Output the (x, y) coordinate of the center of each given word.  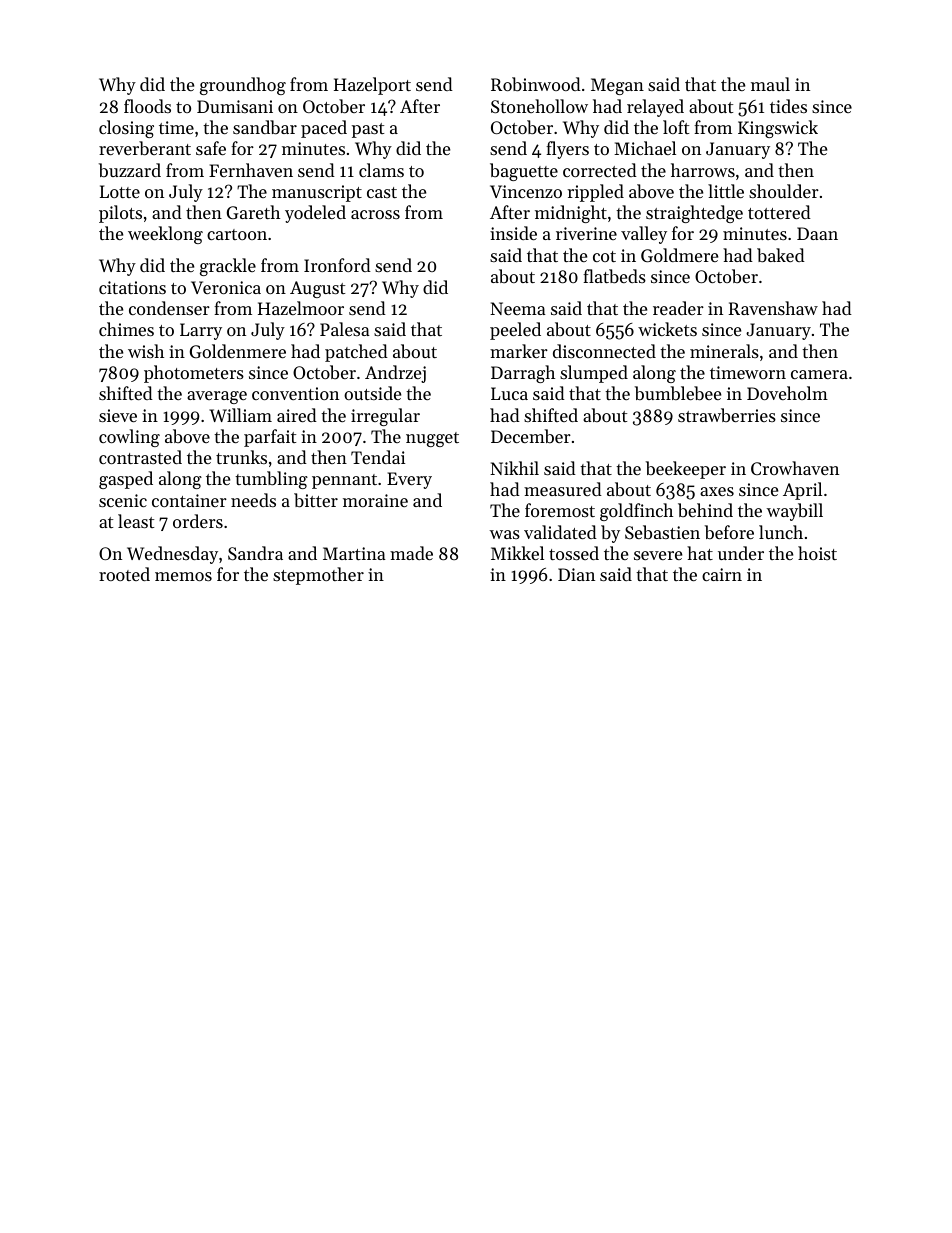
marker (519, 351)
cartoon (237, 234)
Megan (617, 86)
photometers (194, 374)
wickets (667, 329)
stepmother (318, 576)
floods (147, 106)
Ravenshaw (773, 308)
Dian (576, 574)
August (317, 289)
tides (788, 106)
